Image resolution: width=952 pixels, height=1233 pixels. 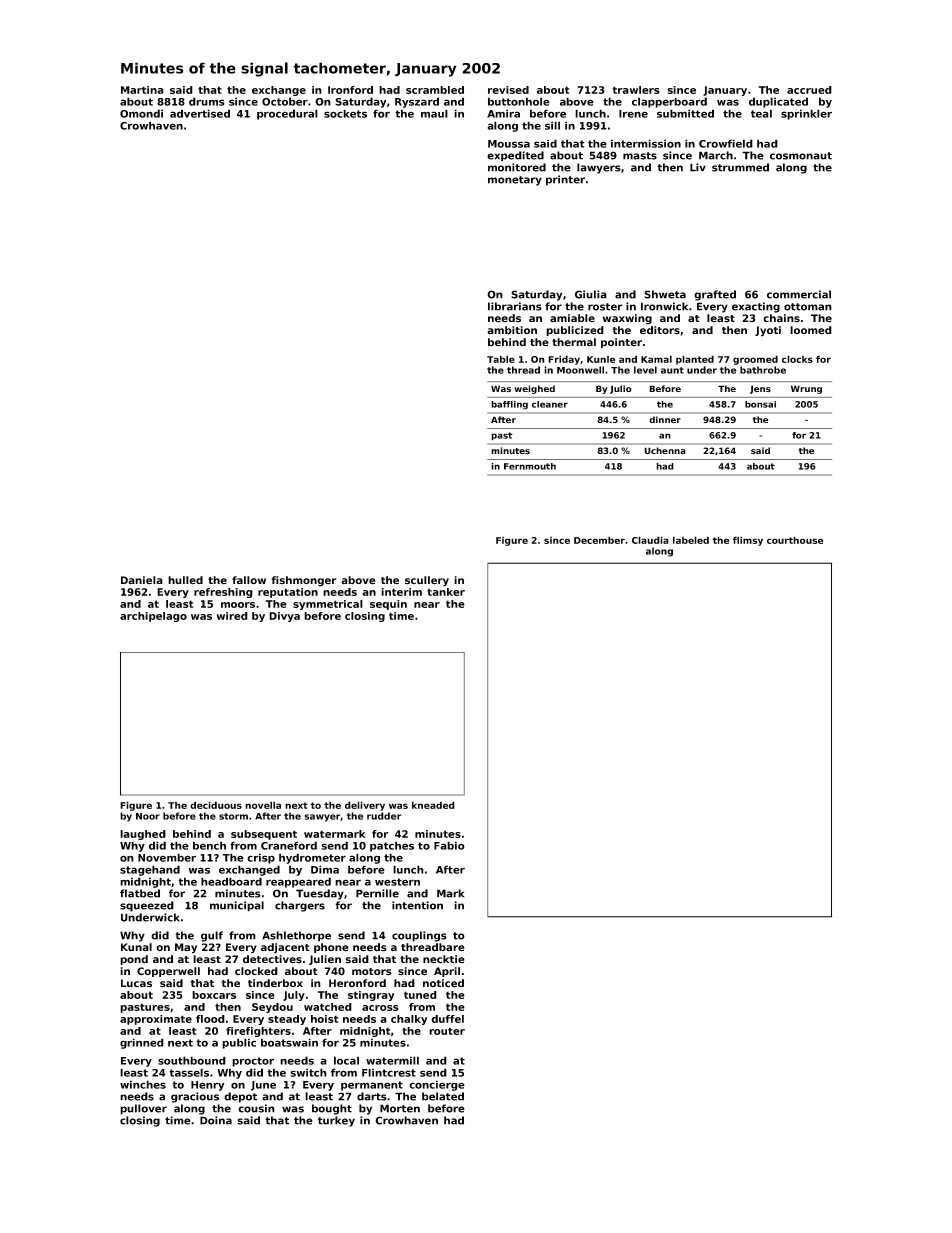 What do you see at coordinates (669, 102) in the screenshot?
I see `clapperboard` at bounding box center [669, 102].
